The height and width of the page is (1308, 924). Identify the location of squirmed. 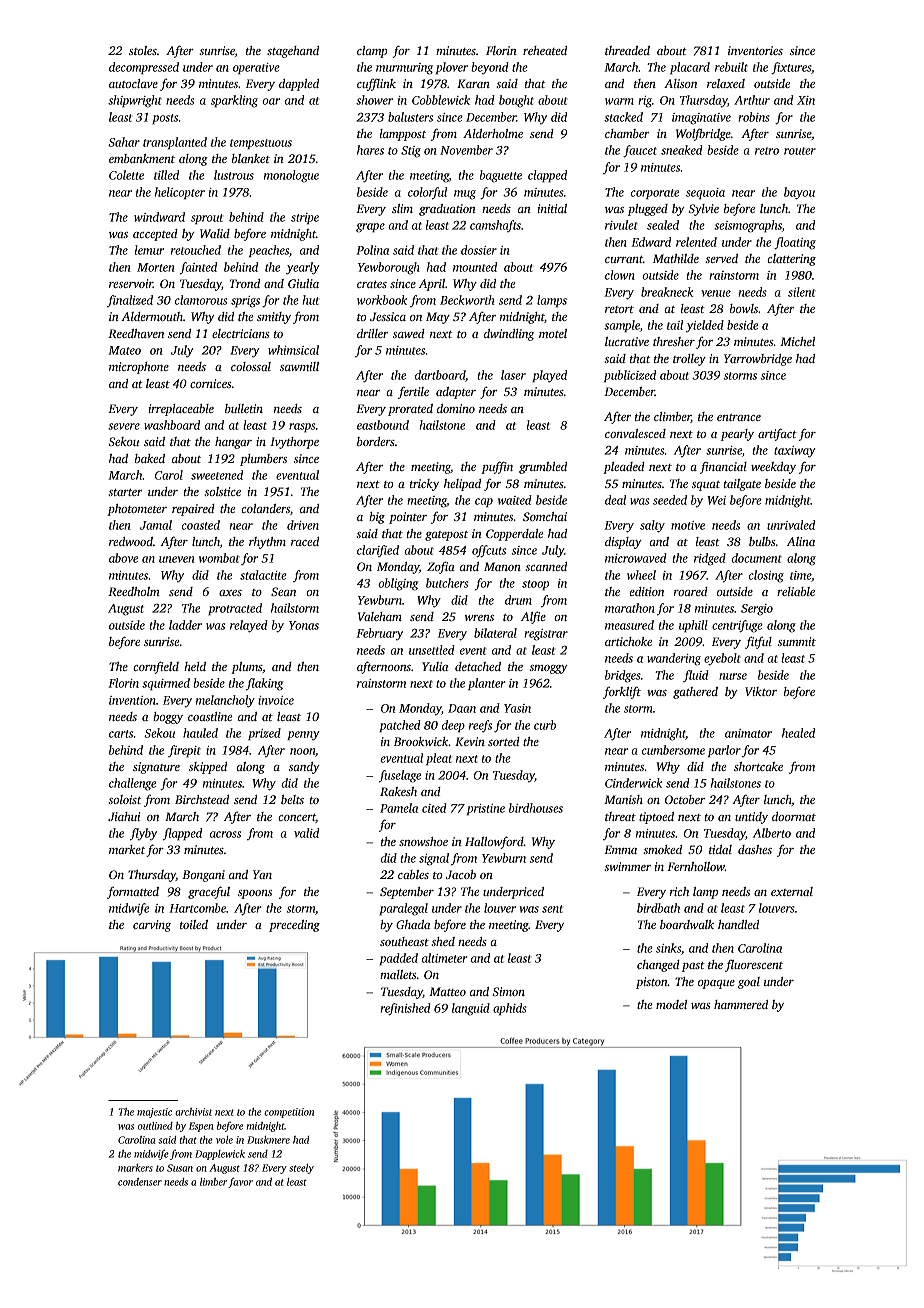
(166, 684).
